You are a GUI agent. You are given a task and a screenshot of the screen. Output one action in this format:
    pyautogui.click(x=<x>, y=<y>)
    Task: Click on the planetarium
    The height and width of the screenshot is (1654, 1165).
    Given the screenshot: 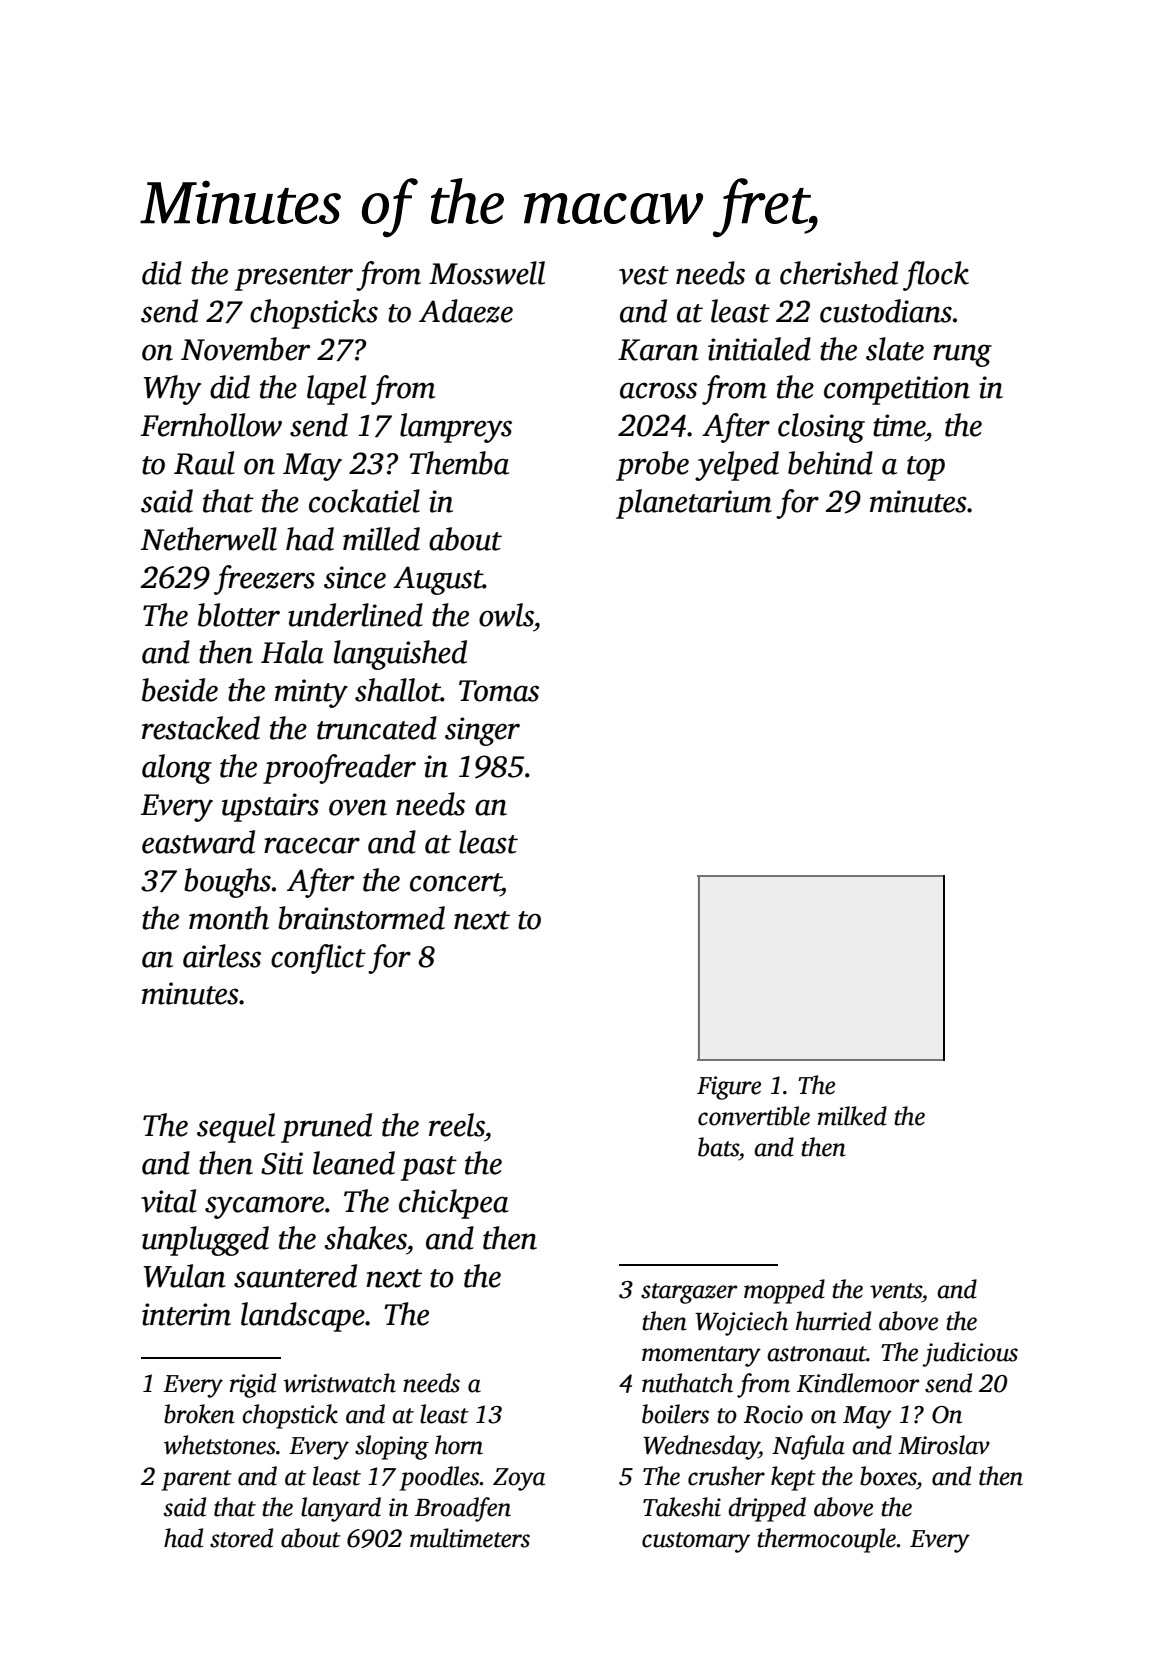 What is the action you would take?
    pyautogui.click(x=694, y=504)
